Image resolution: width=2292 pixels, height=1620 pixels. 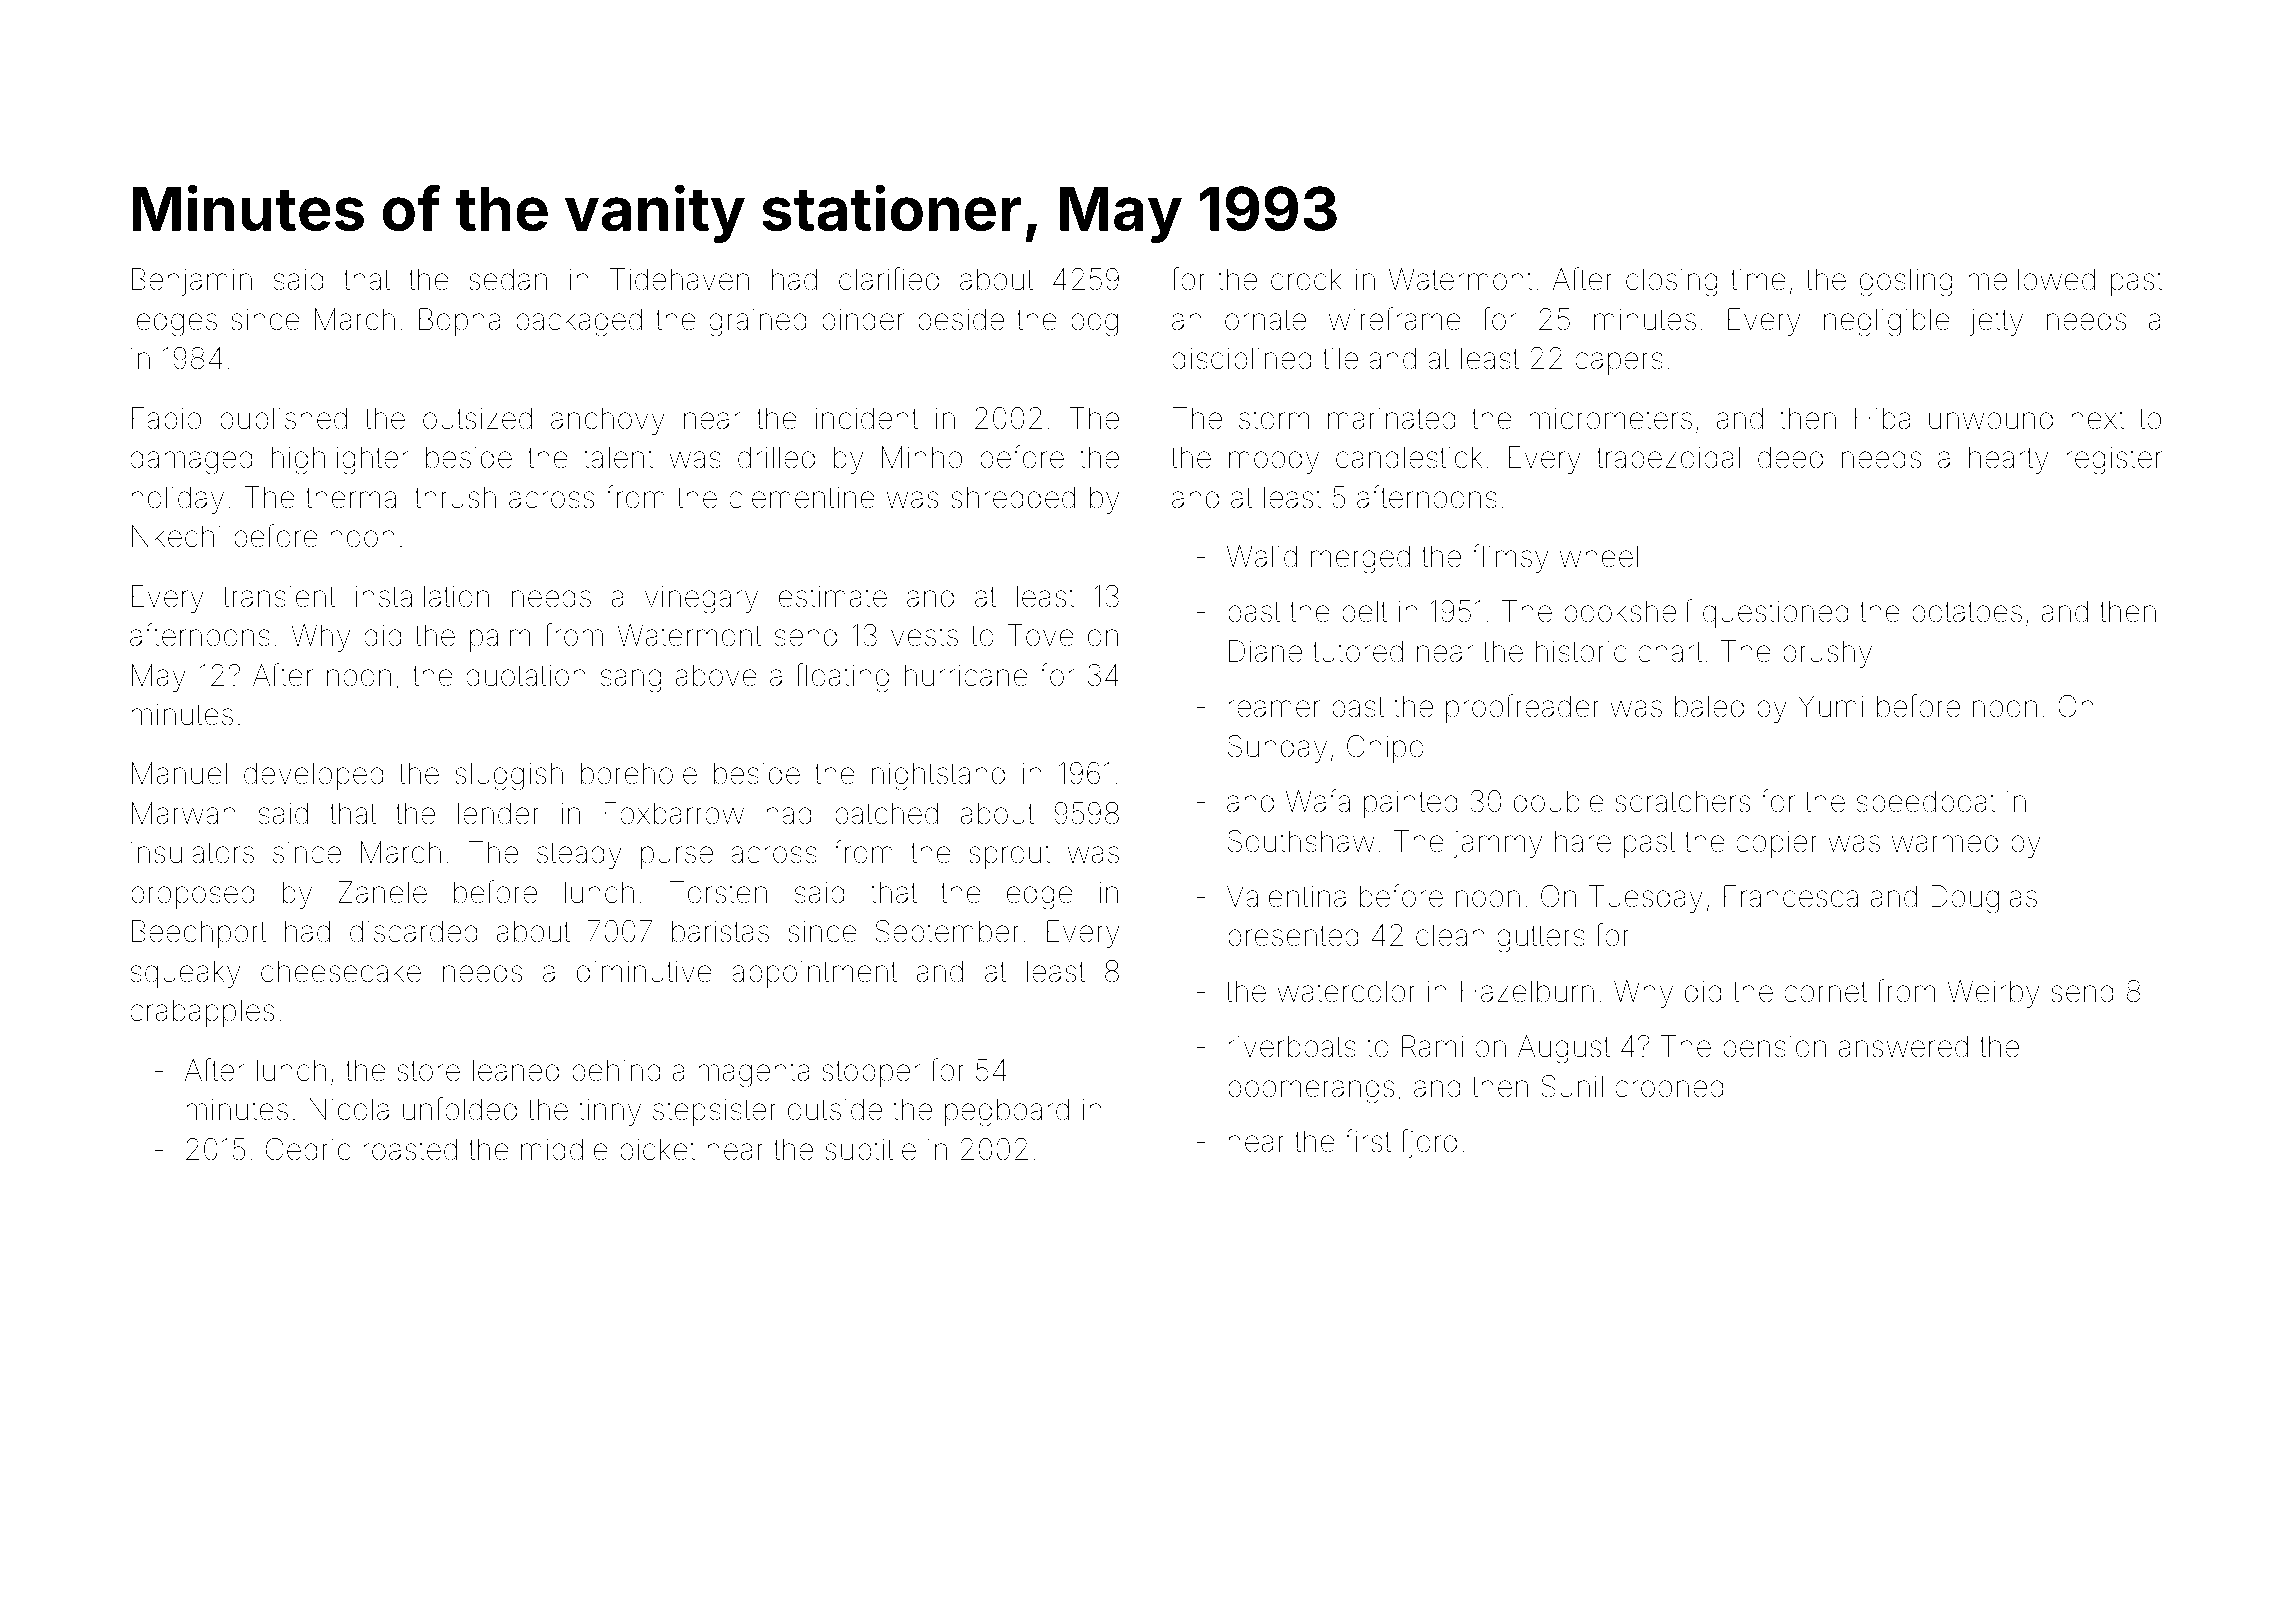 I want to click on clarified, so click(x=889, y=279).
